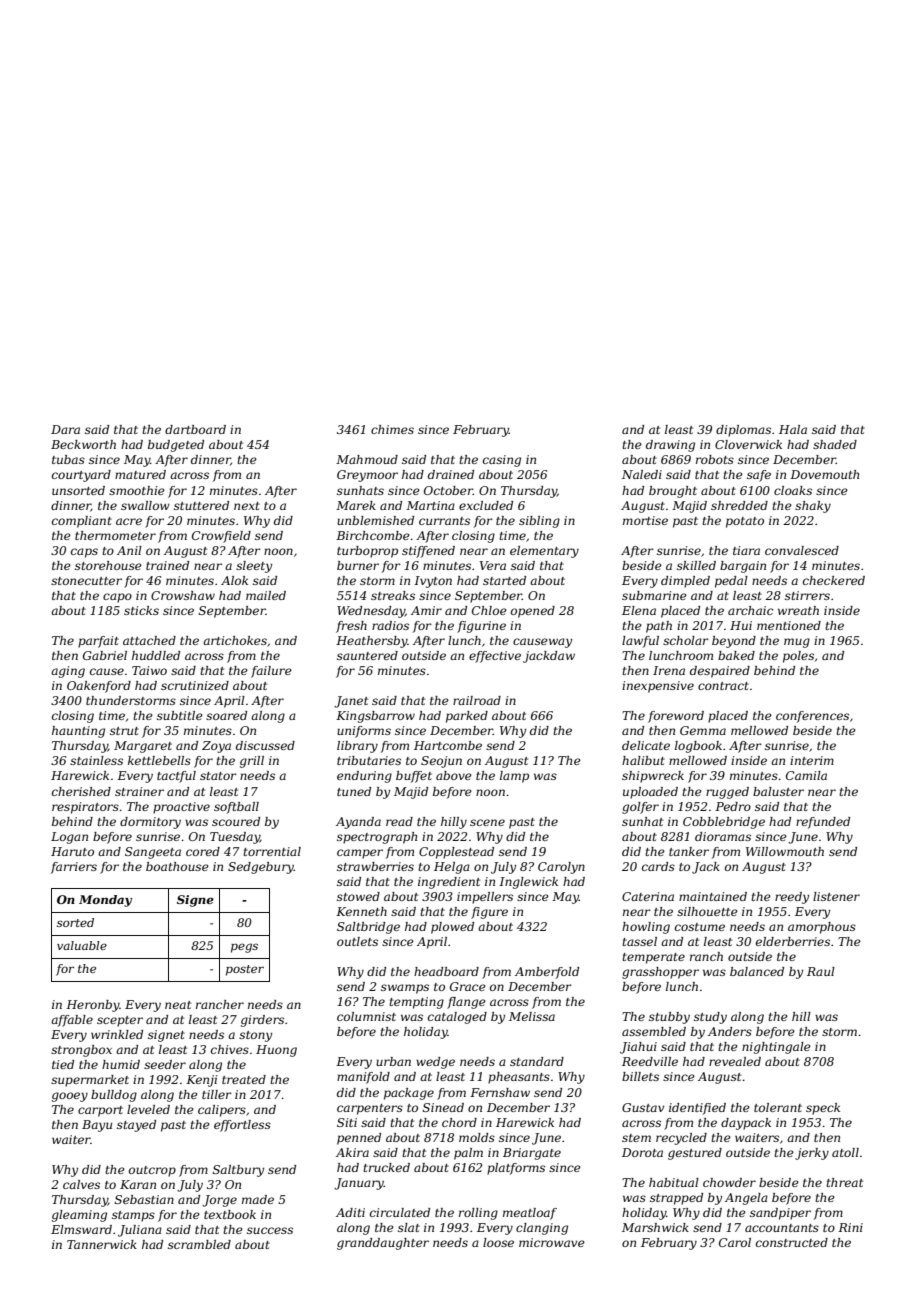 The height and width of the screenshot is (1308, 924). What do you see at coordinates (793, 429) in the screenshot?
I see `Hala` at bounding box center [793, 429].
